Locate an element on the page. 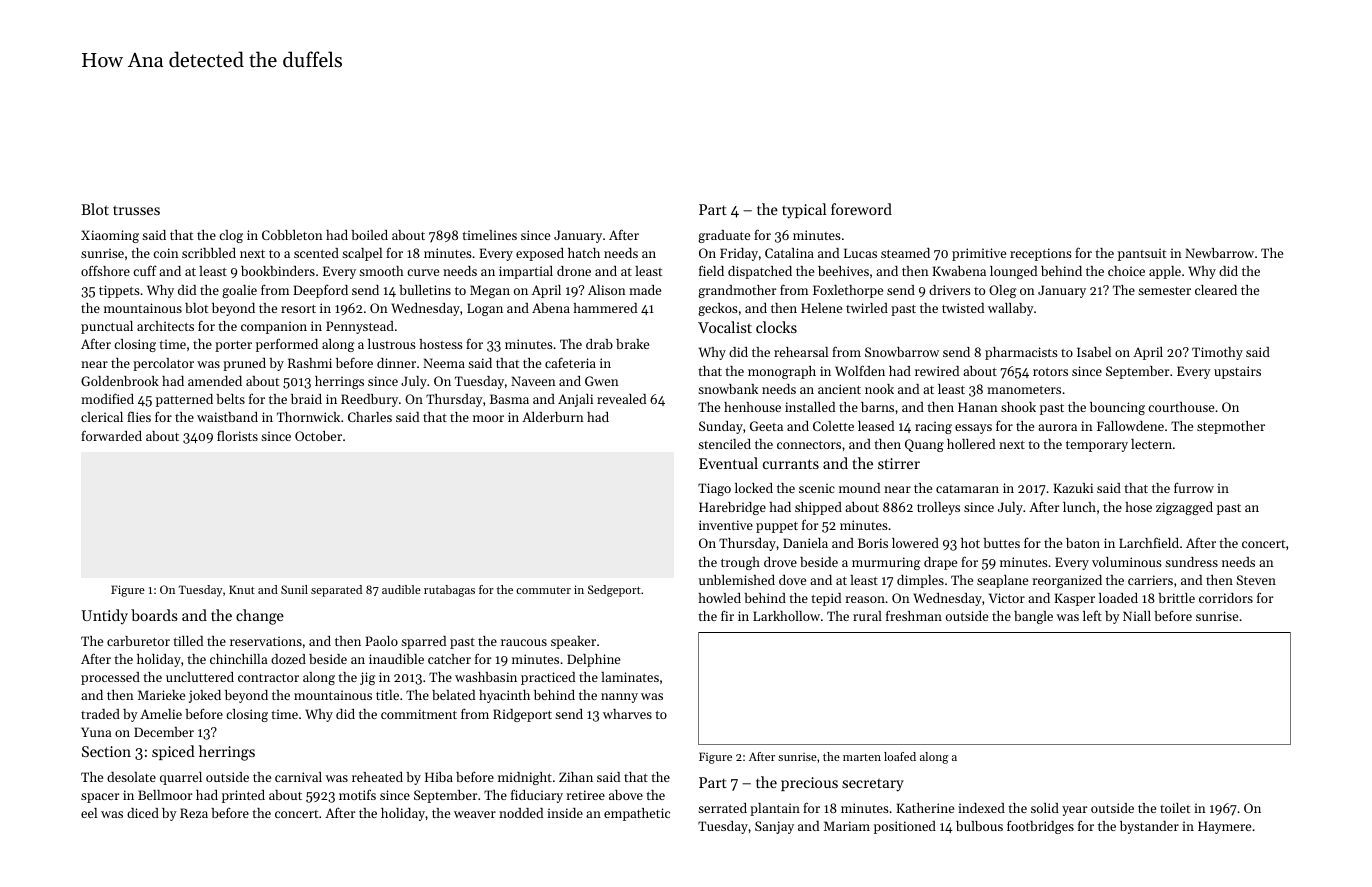 This document has width=1372, height=887. Reza is located at coordinates (194, 813).
